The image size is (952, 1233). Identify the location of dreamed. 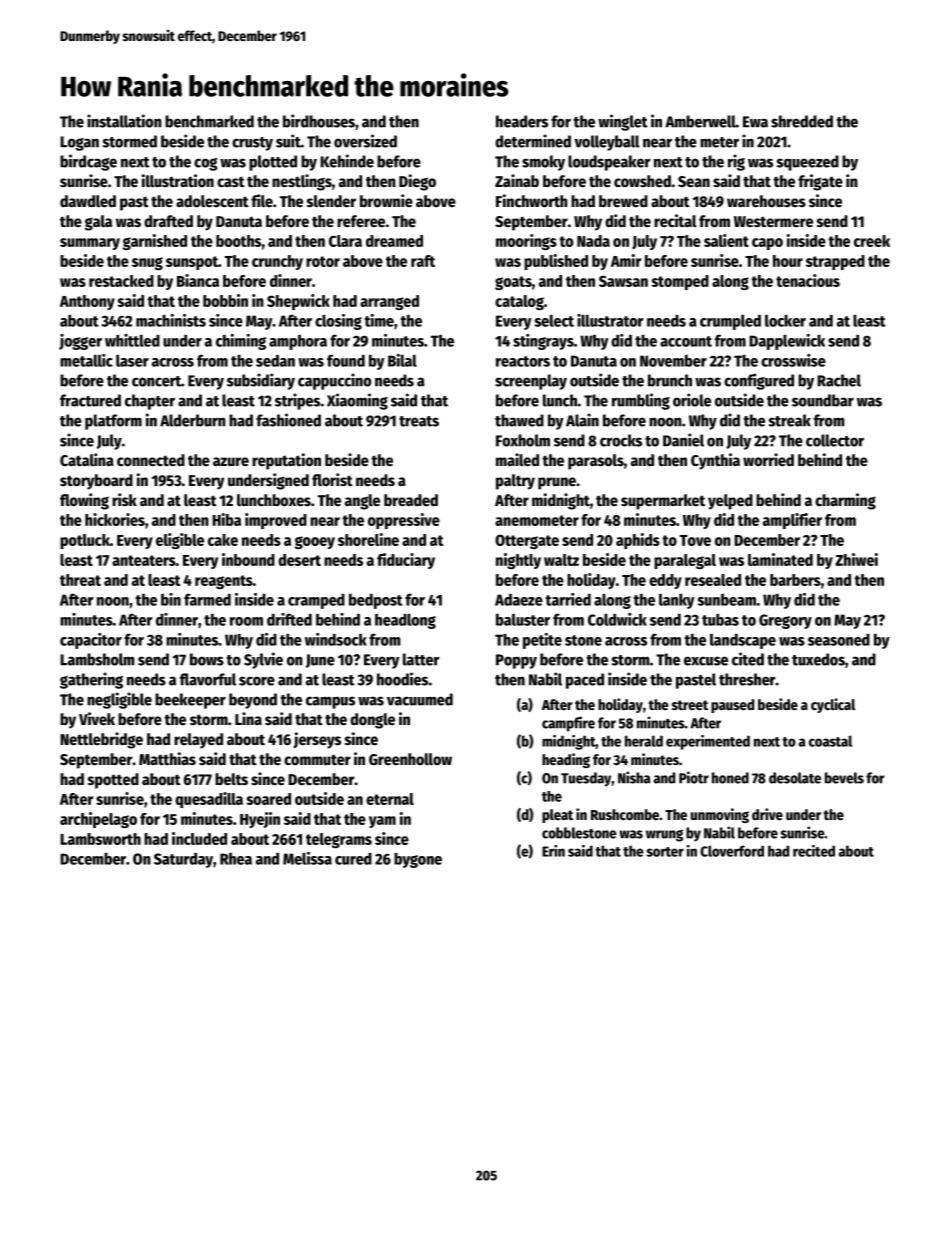
(394, 241).
